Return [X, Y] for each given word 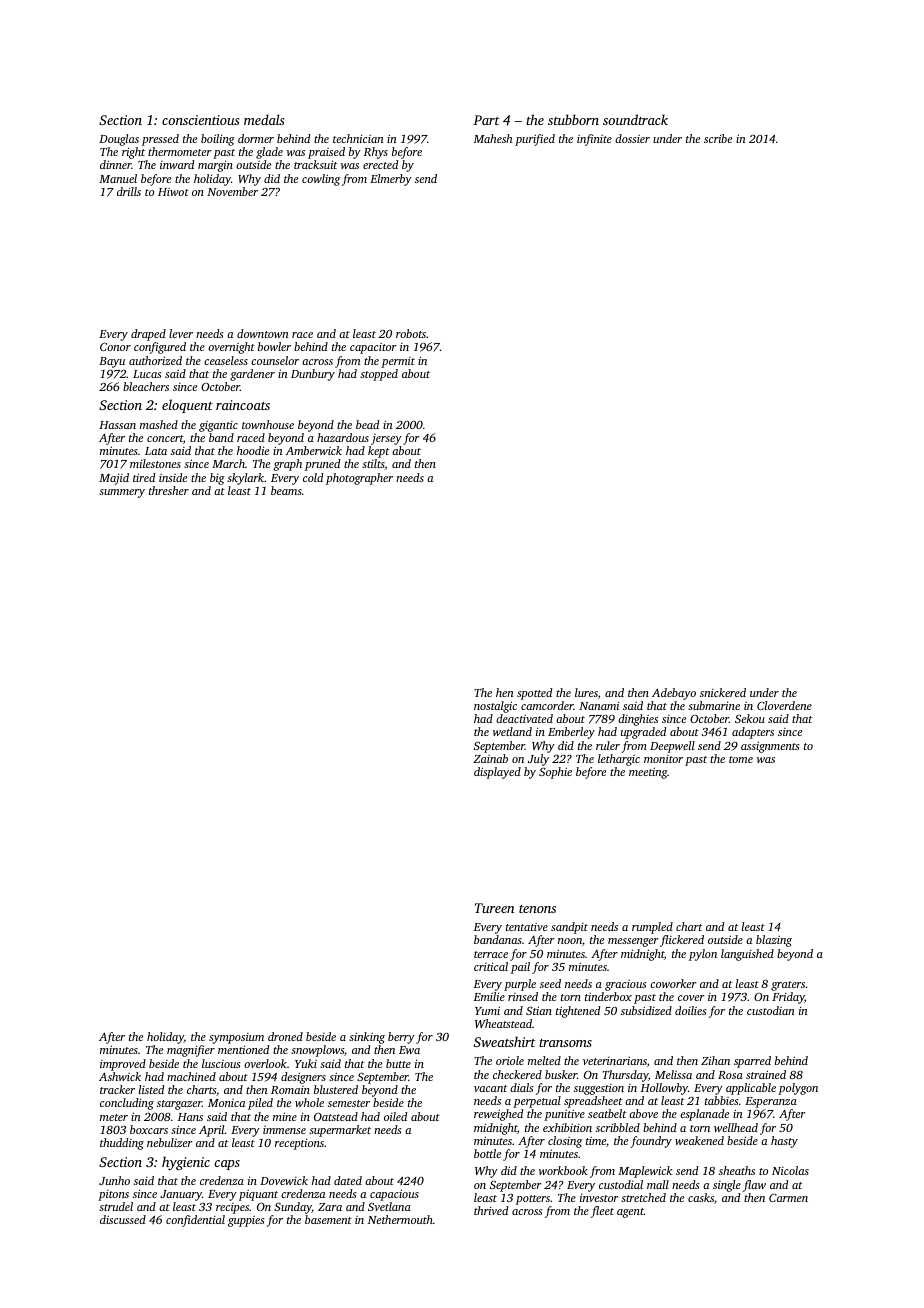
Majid [114, 479]
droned [285, 1036]
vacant [490, 1088]
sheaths [737, 1170]
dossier [632, 138]
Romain [290, 1090]
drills [129, 191]
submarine [714, 705]
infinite [594, 140]
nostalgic [495, 707]
